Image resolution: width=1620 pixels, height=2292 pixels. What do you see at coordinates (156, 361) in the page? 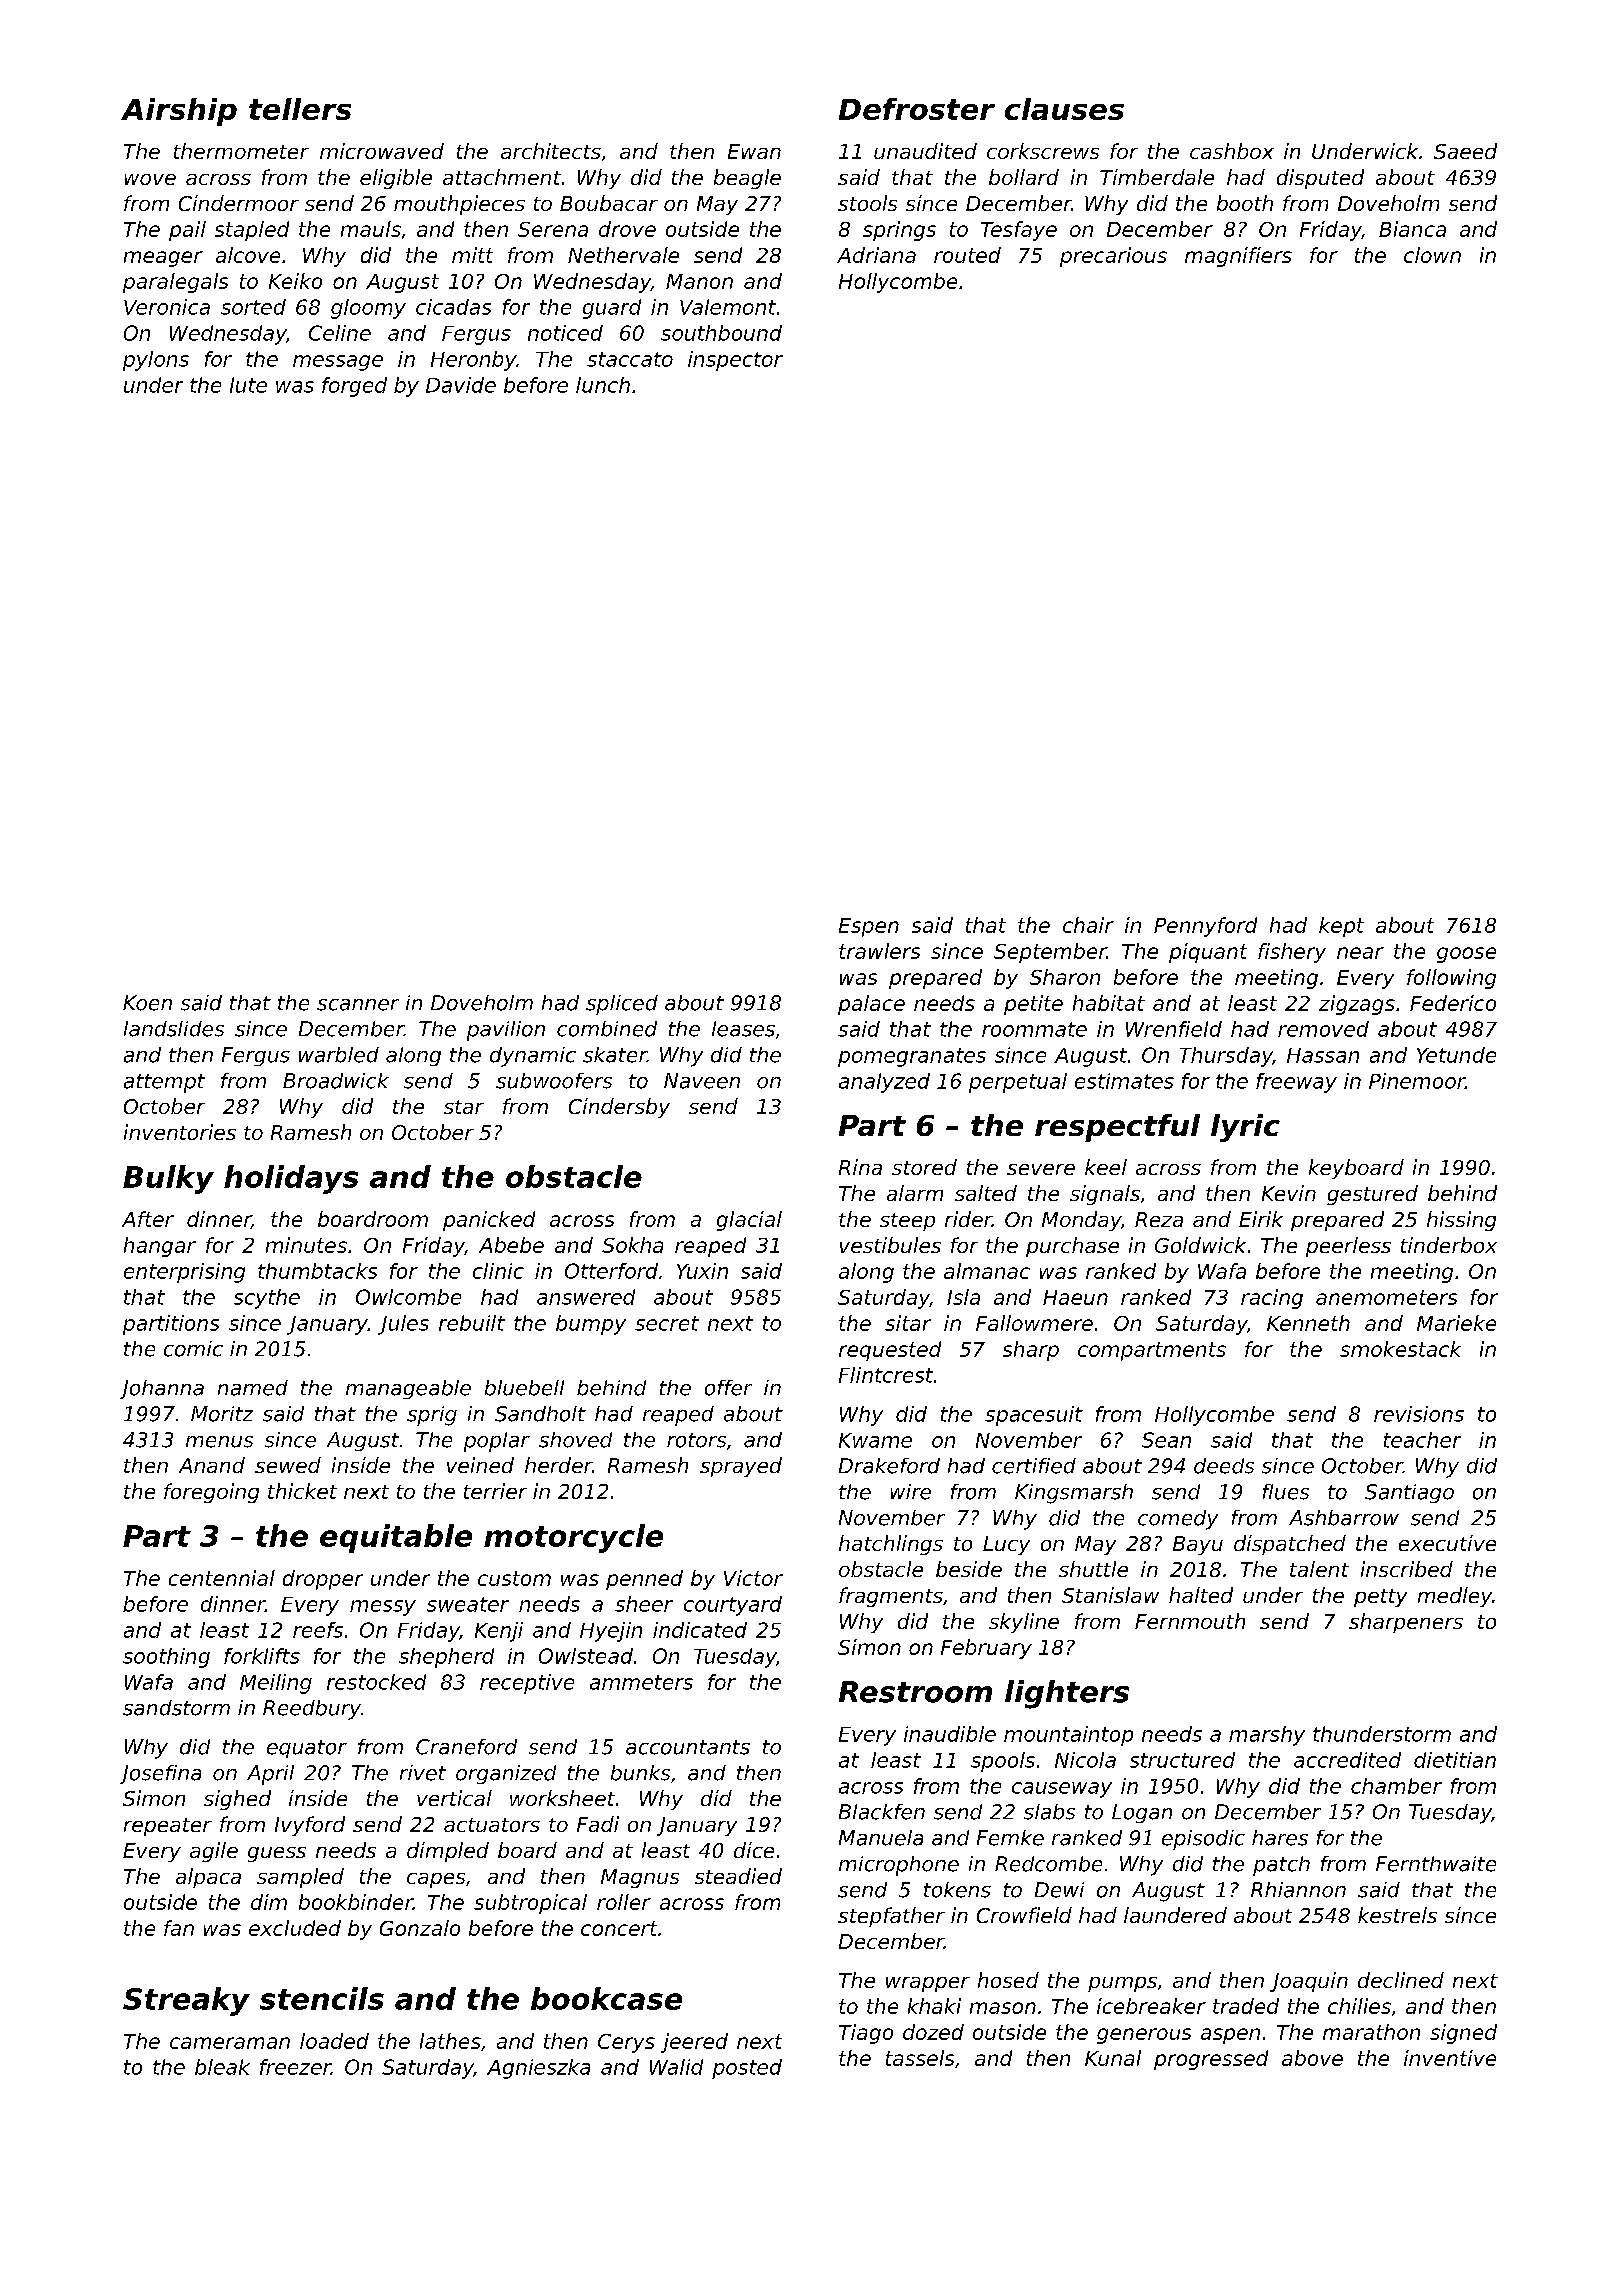
I see `pylons` at bounding box center [156, 361].
